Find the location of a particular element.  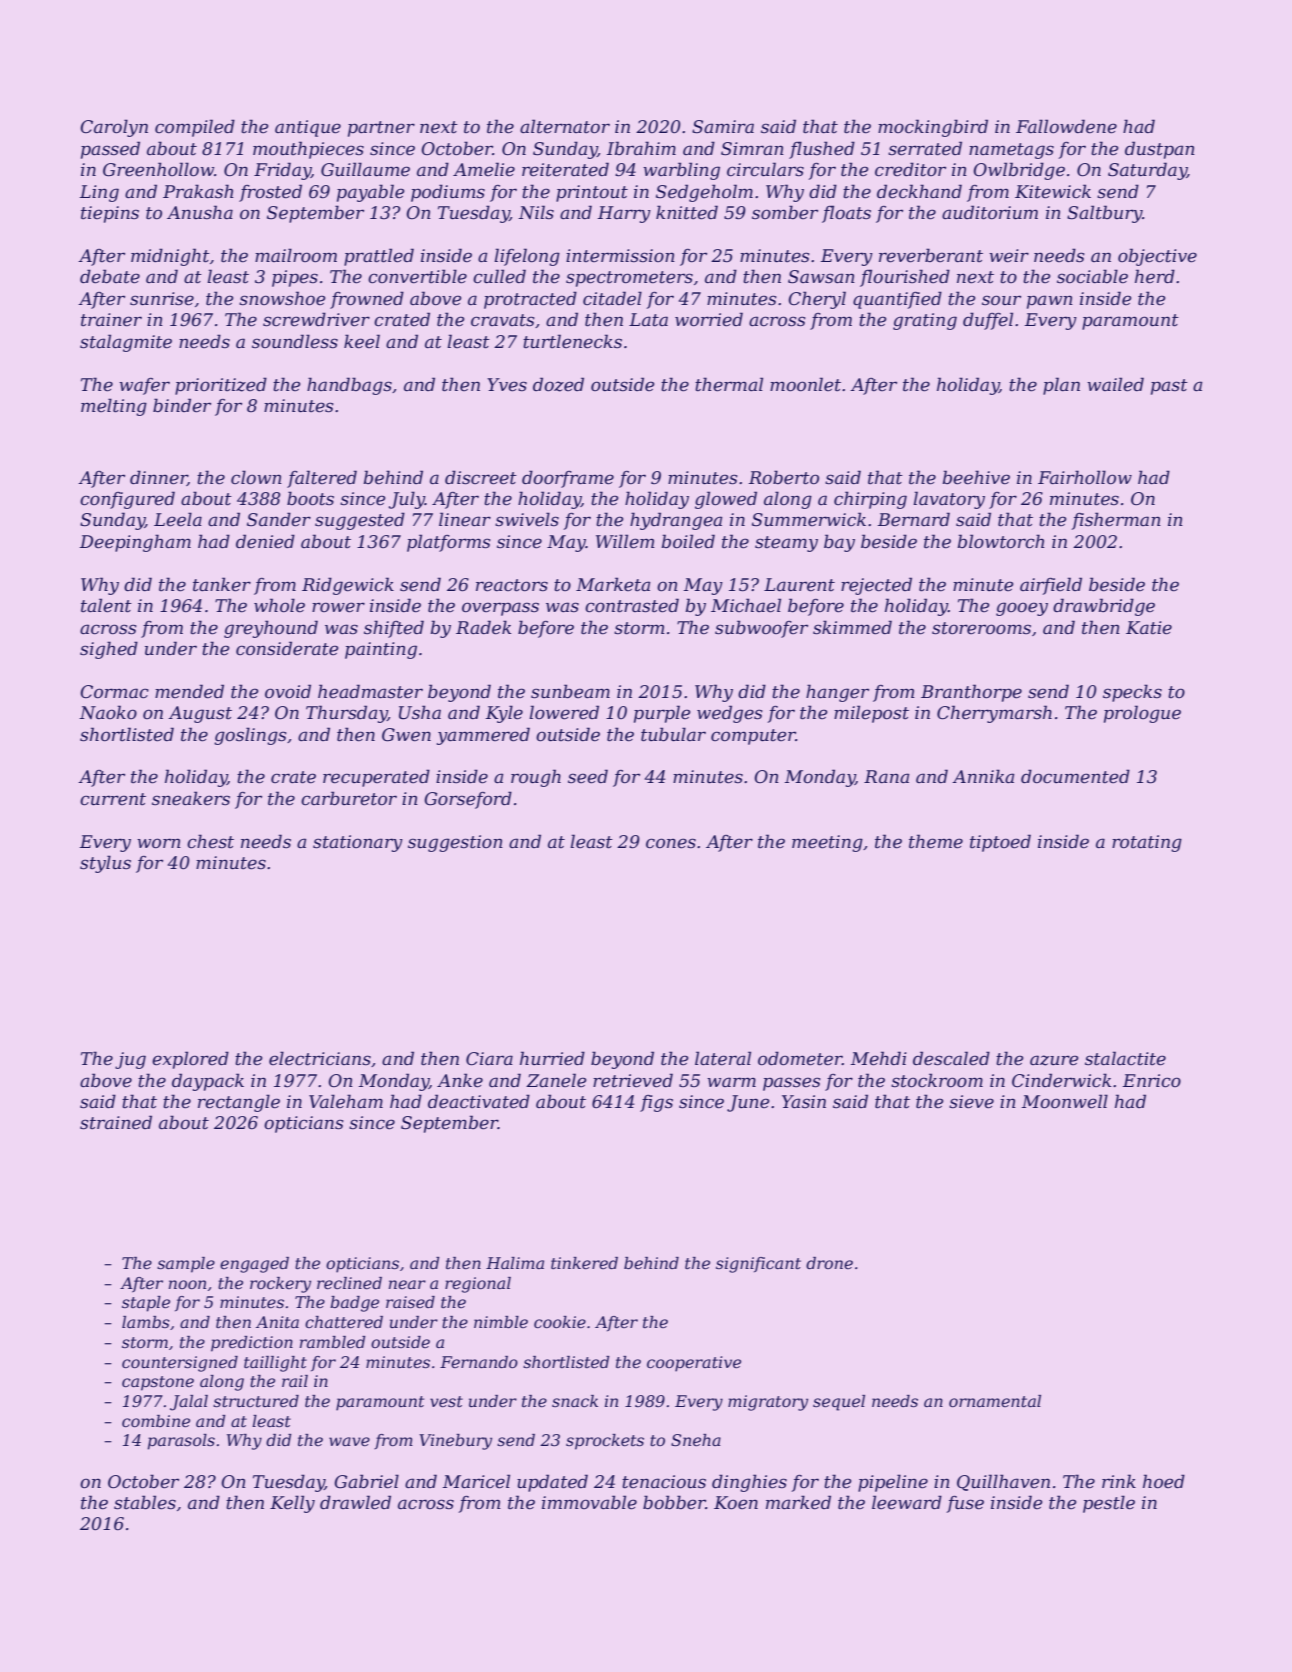

sprockets is located at coordinates (605, 1442).
